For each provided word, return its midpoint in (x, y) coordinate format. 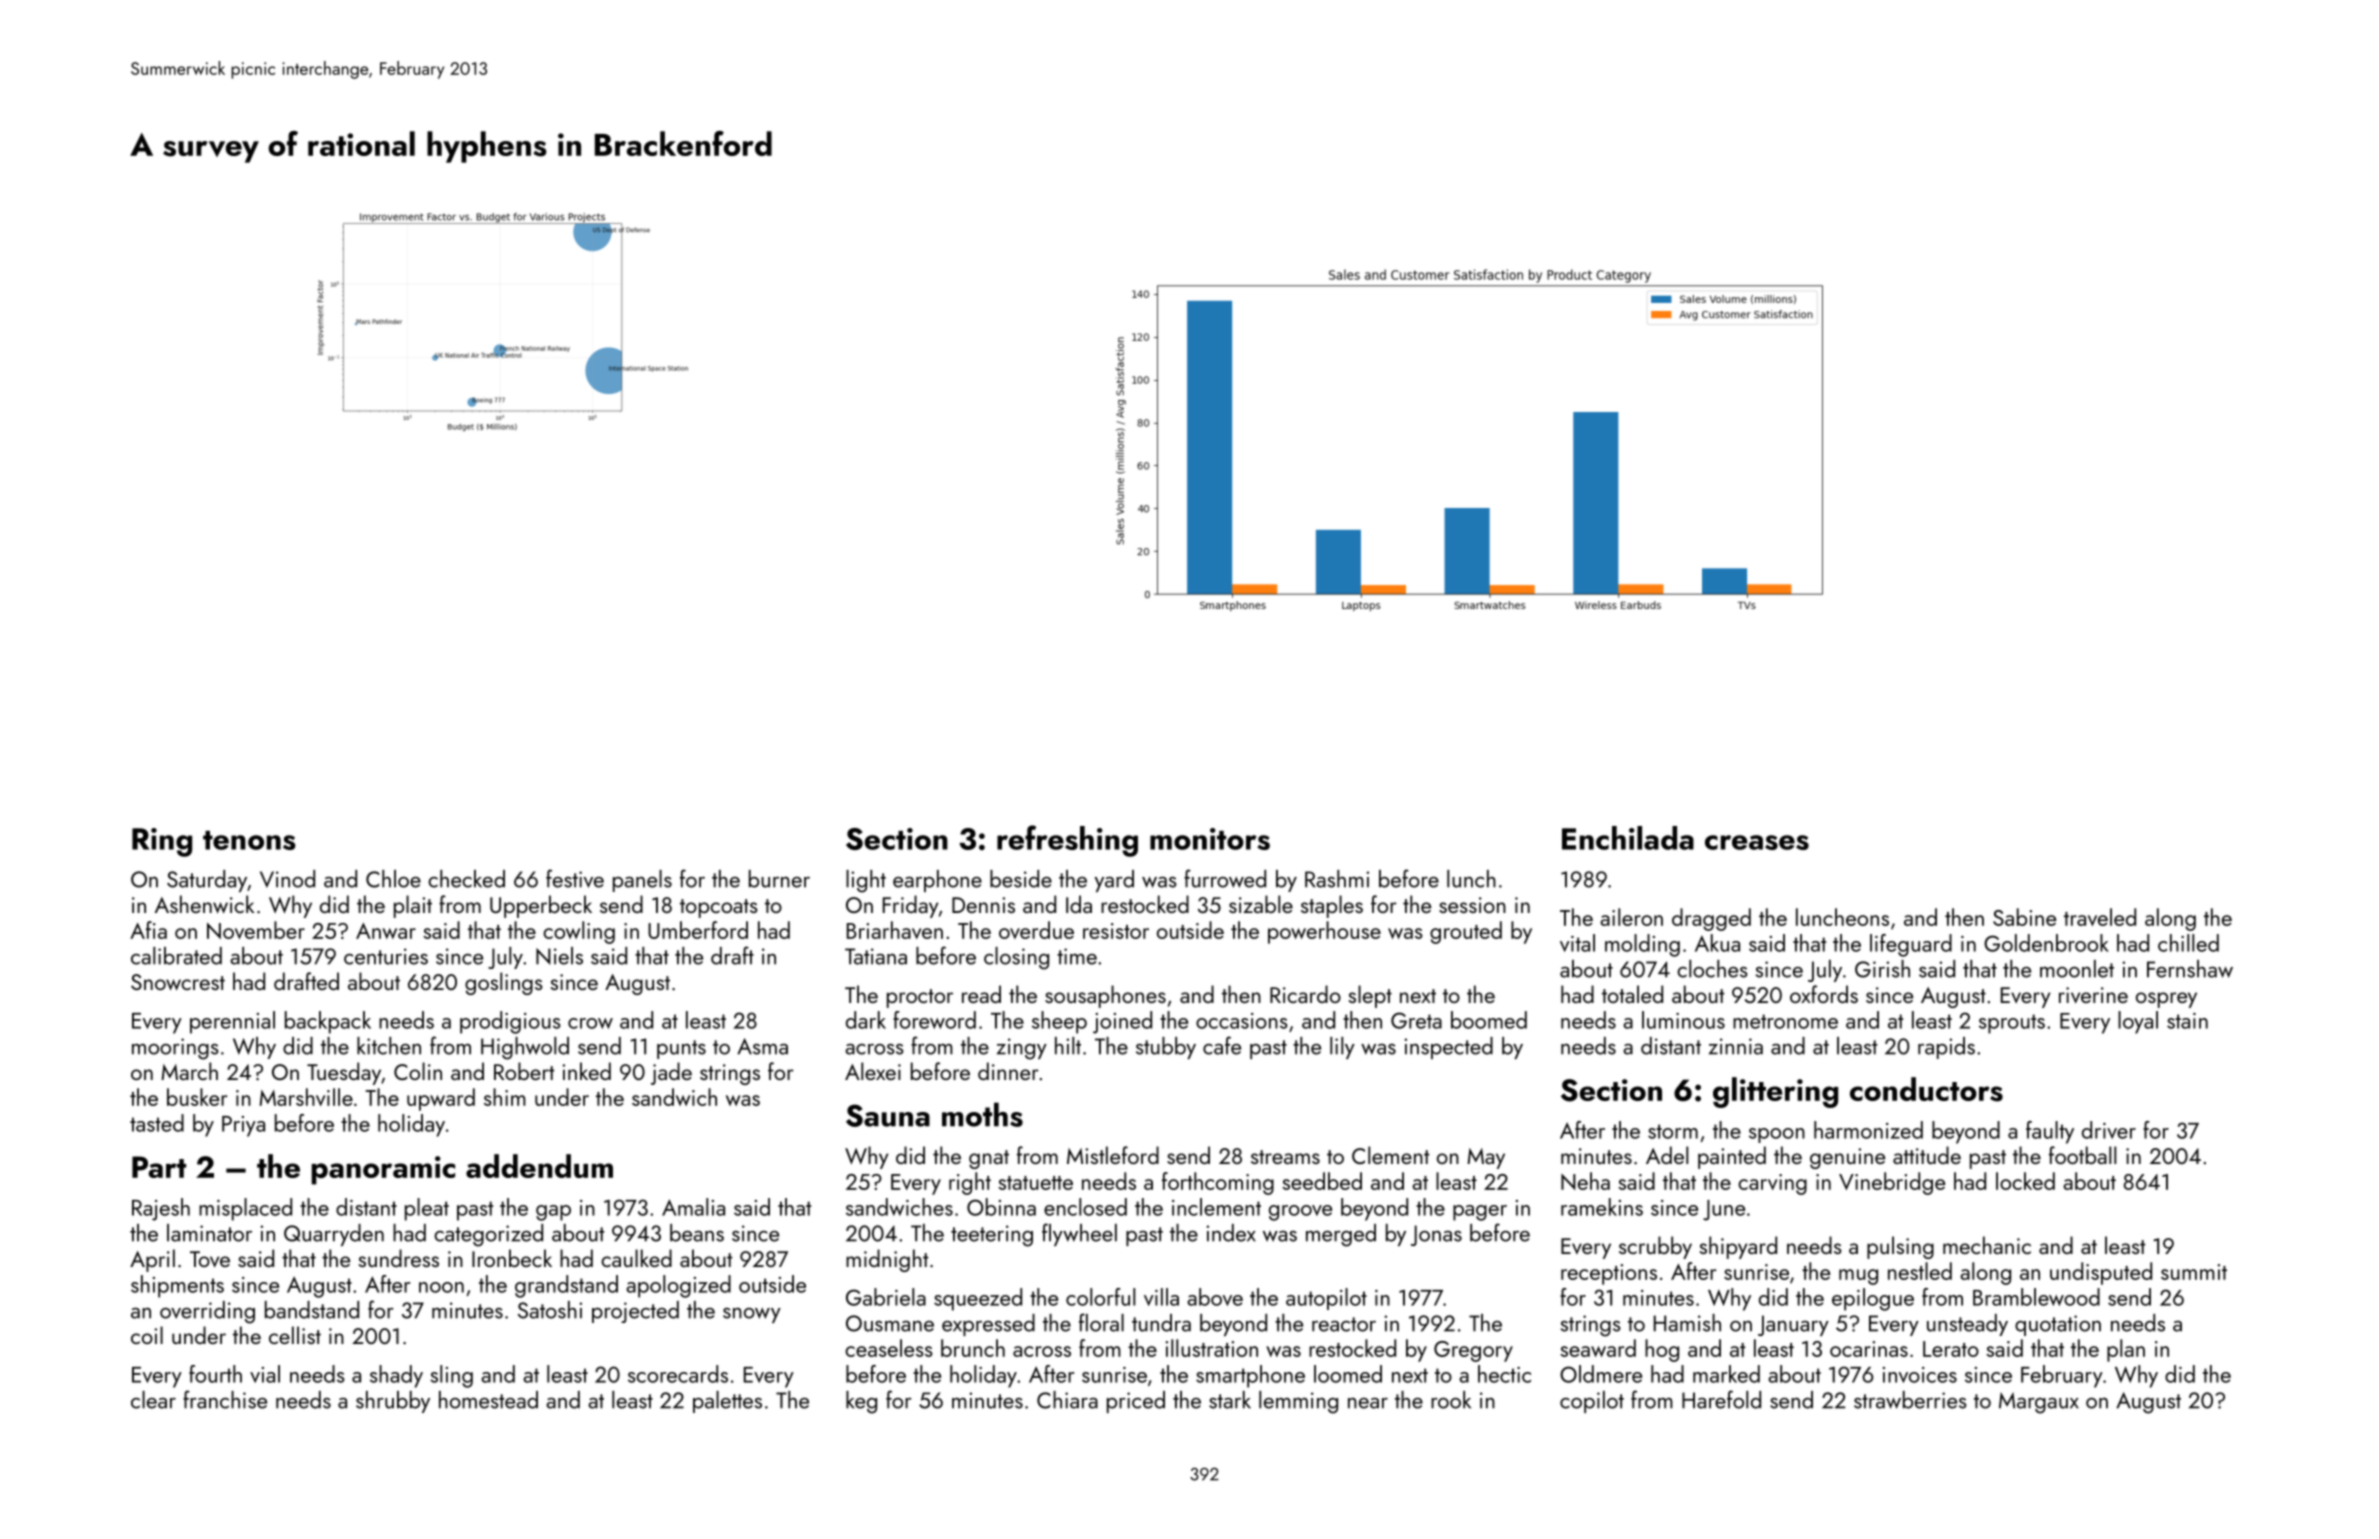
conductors (1926, 1089)
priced (1136, 1402)
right (970, 1183)
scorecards (678, 1374)
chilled (2188, 943)
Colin (418, 1071)
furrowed (1225, 878)
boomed (1489, 1020)
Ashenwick (204, 904)
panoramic (383, 1170)
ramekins (1602, 1207)
